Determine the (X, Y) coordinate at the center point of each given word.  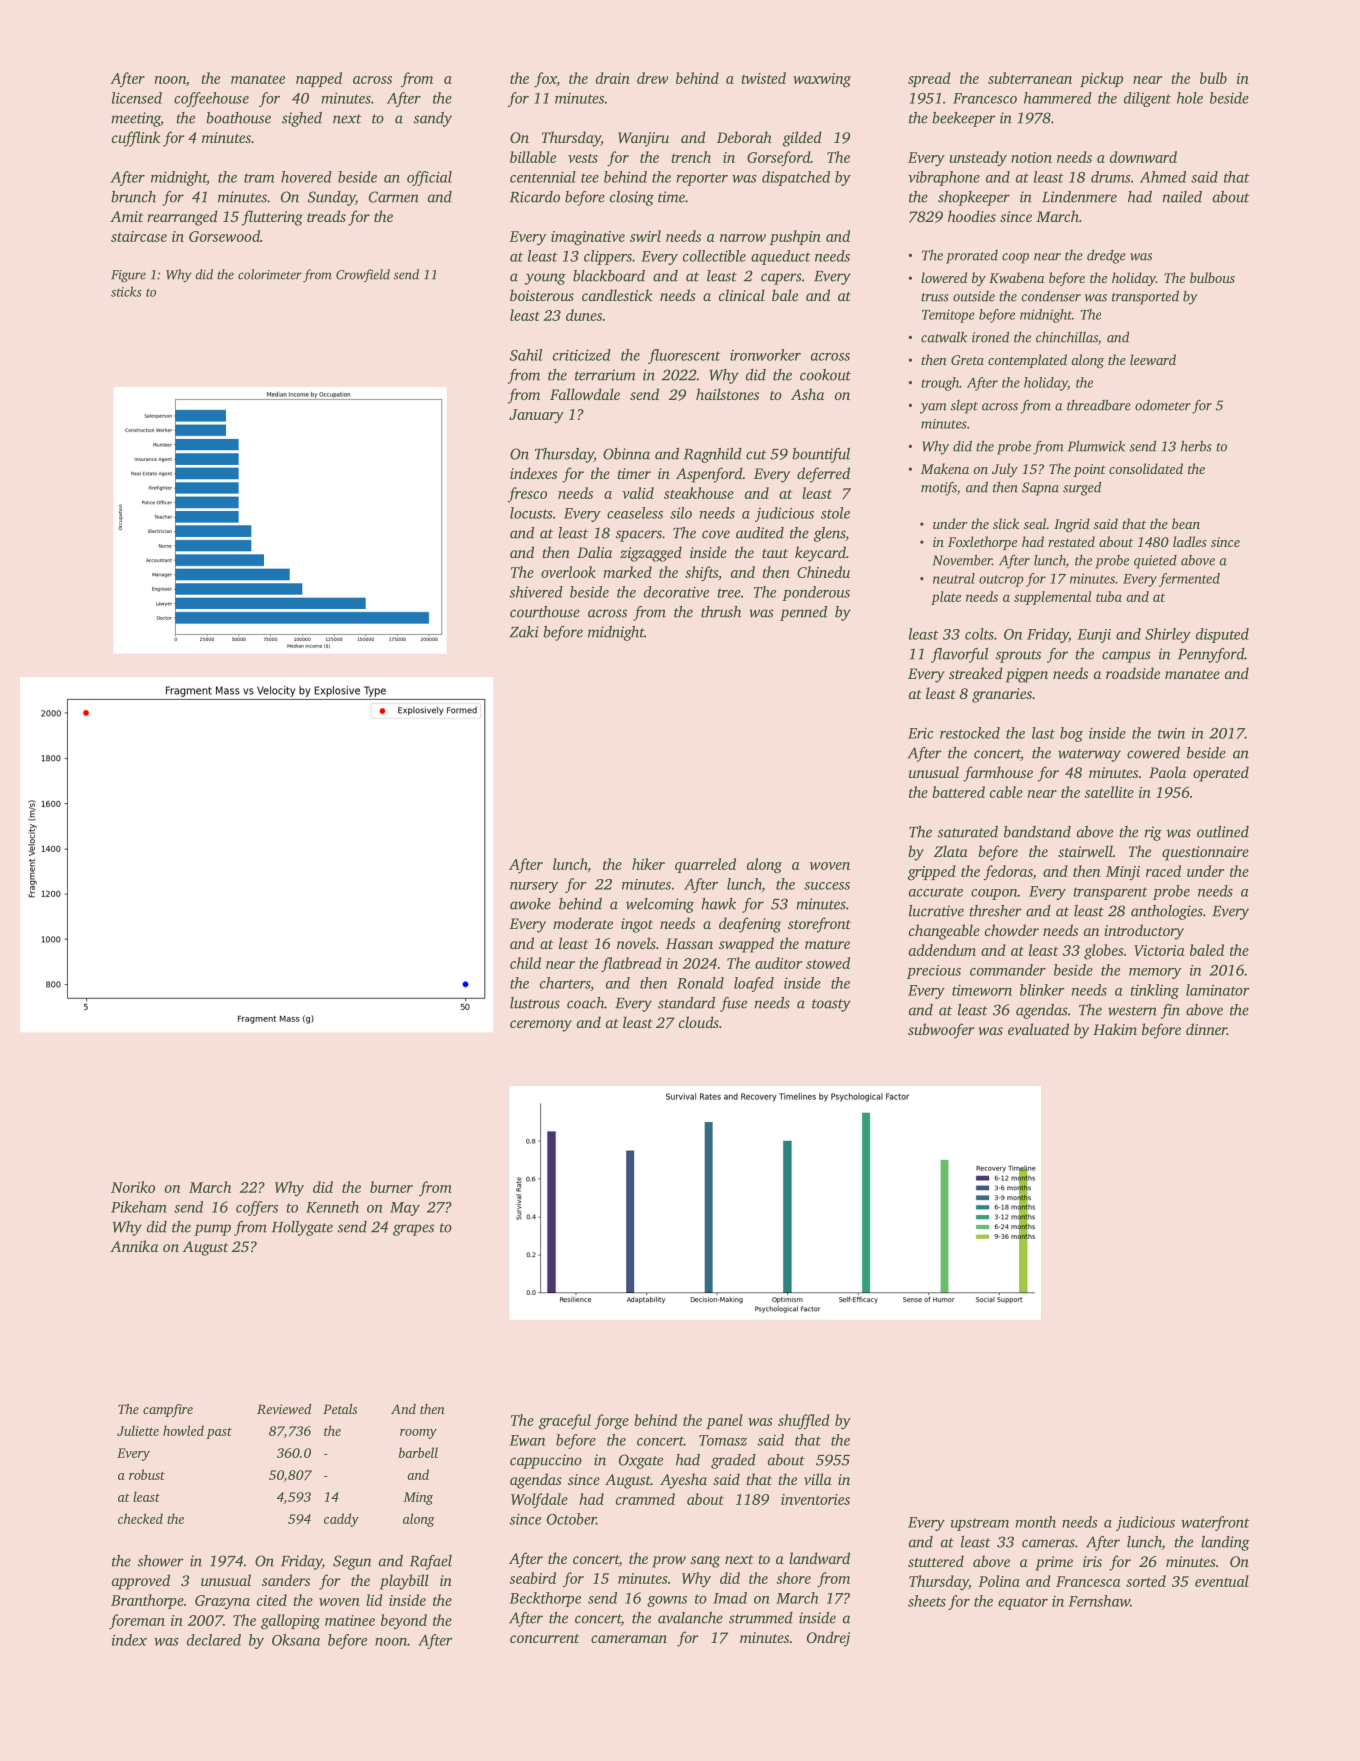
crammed (645, 1499)
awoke (530, 904)
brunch (133, 197)
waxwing (822, 80)
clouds (699, 1022)
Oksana (296, 1640)
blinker (1042, 990)
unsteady (978, 158)
